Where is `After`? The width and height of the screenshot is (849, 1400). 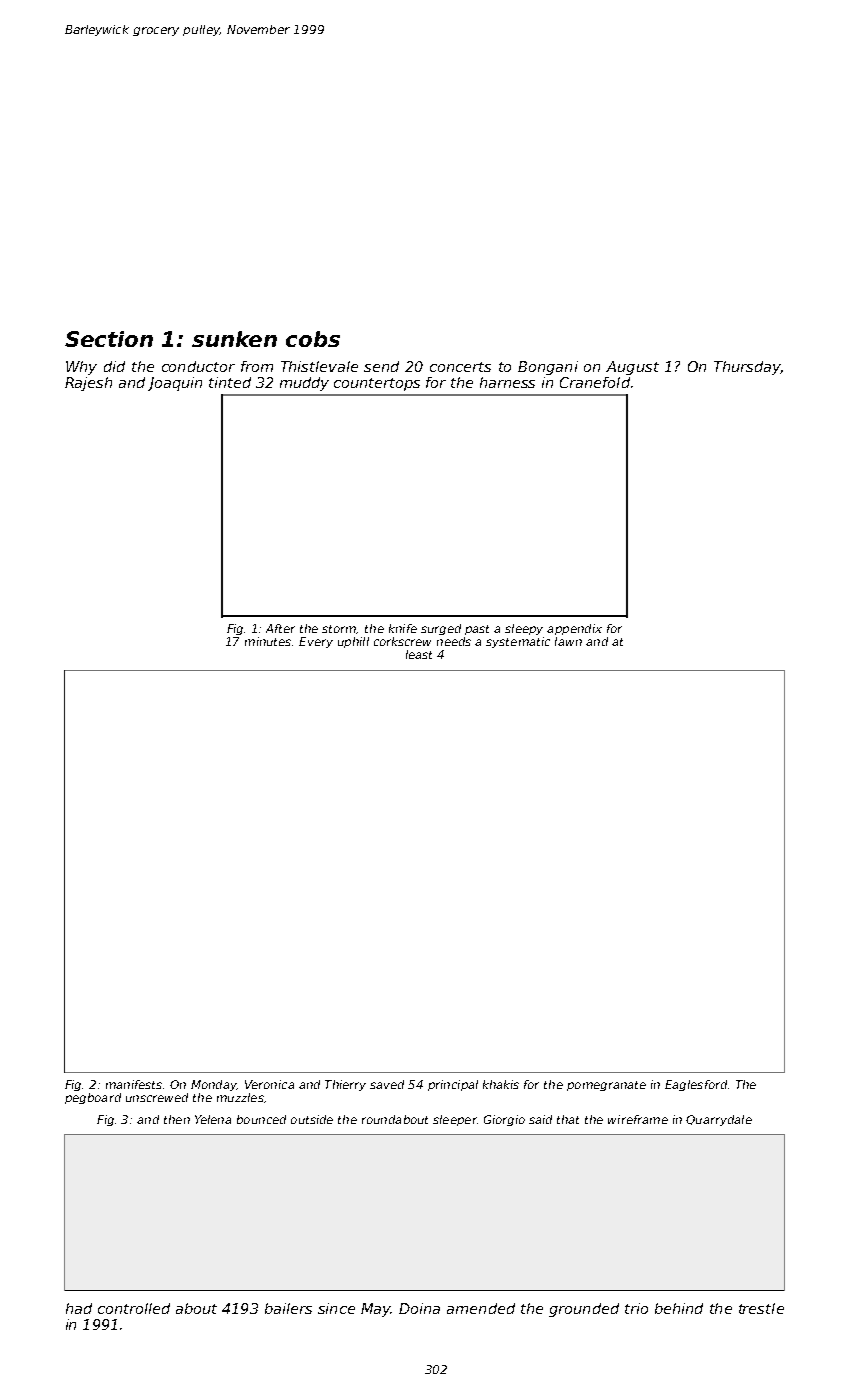 After is located at coordinates (280, 628).
